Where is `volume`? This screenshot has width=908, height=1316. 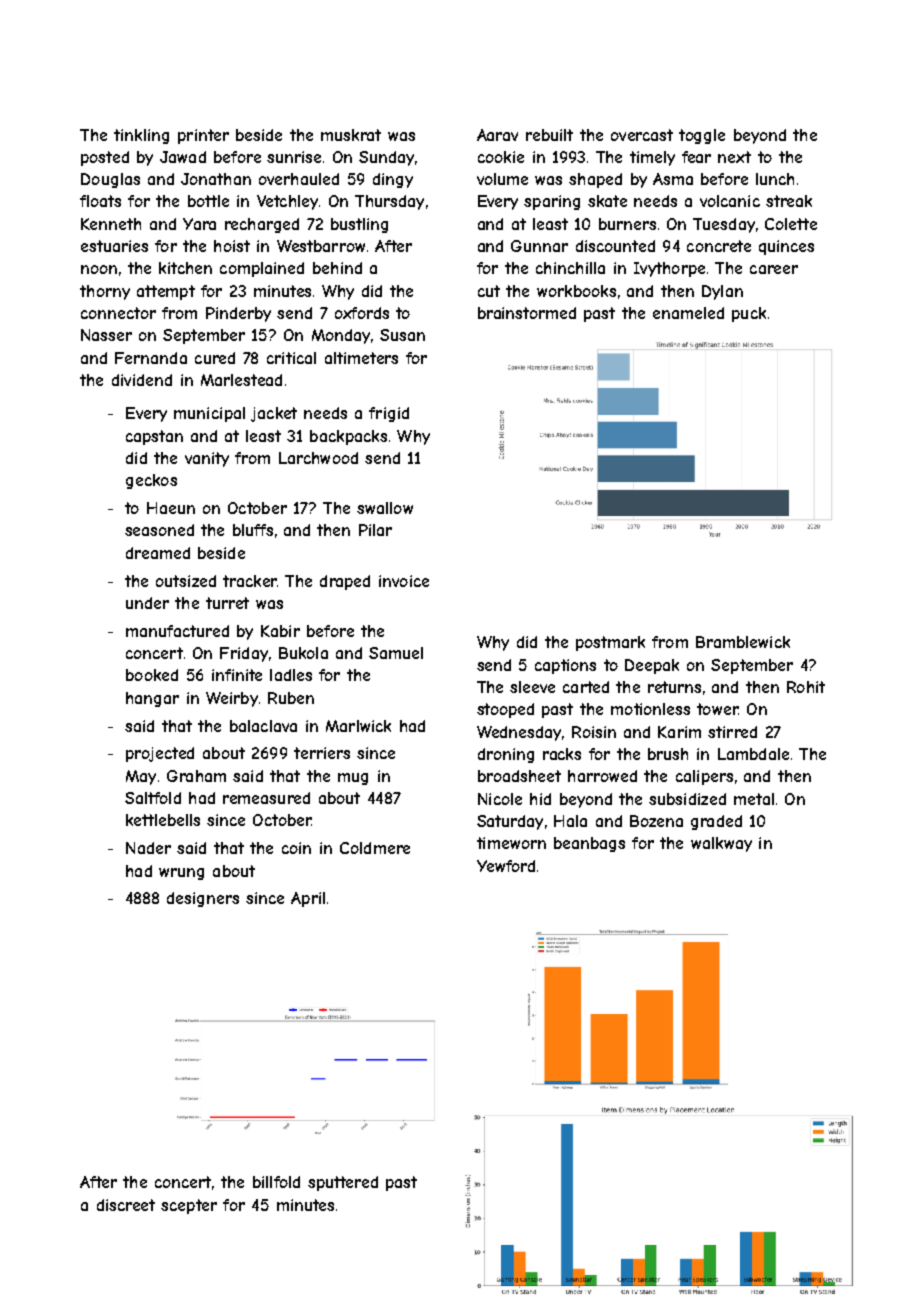
volume is located at coordinates (502, 179).
